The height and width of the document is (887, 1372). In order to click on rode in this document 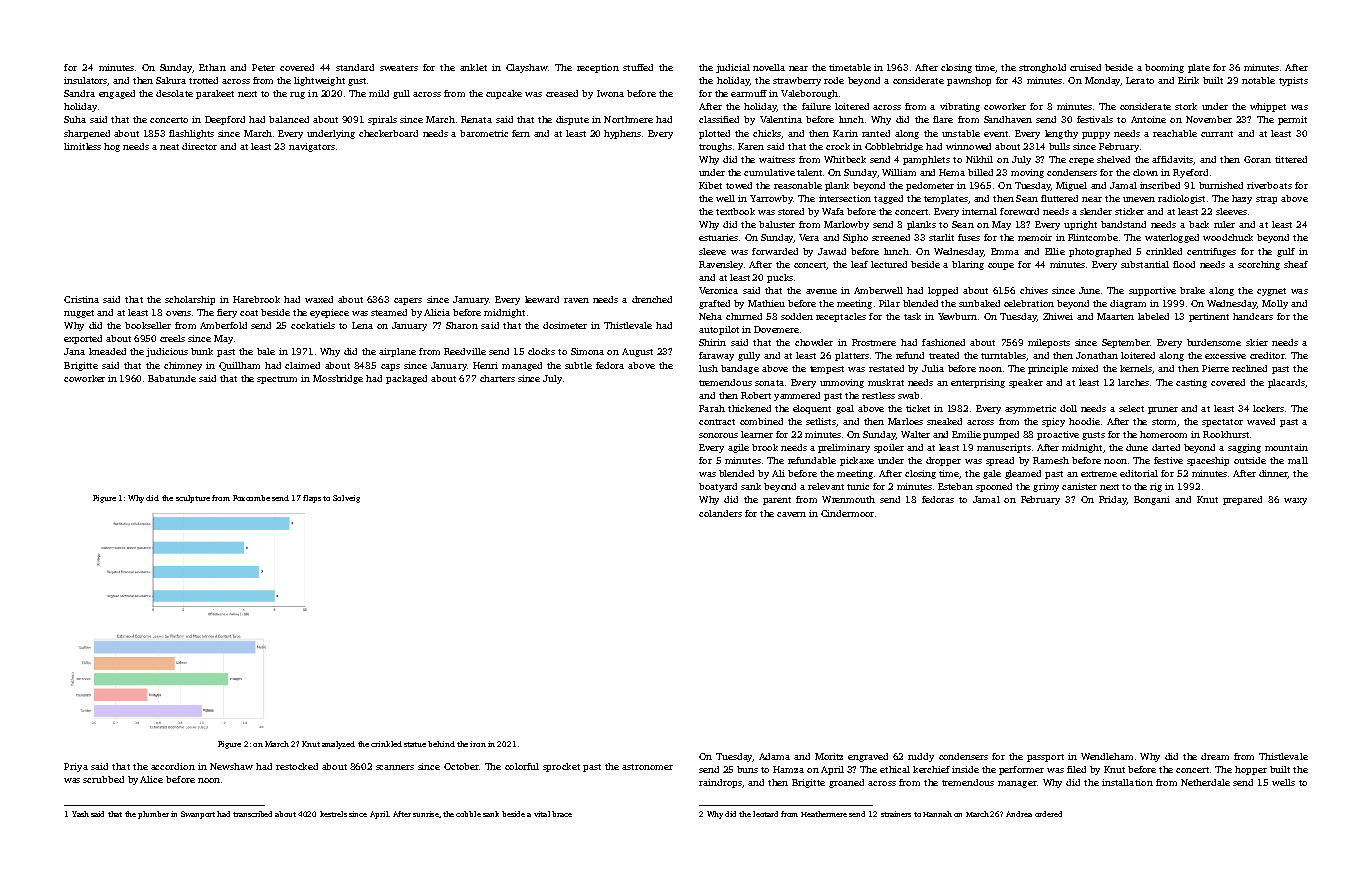, I will do `click(834, 80)`.
